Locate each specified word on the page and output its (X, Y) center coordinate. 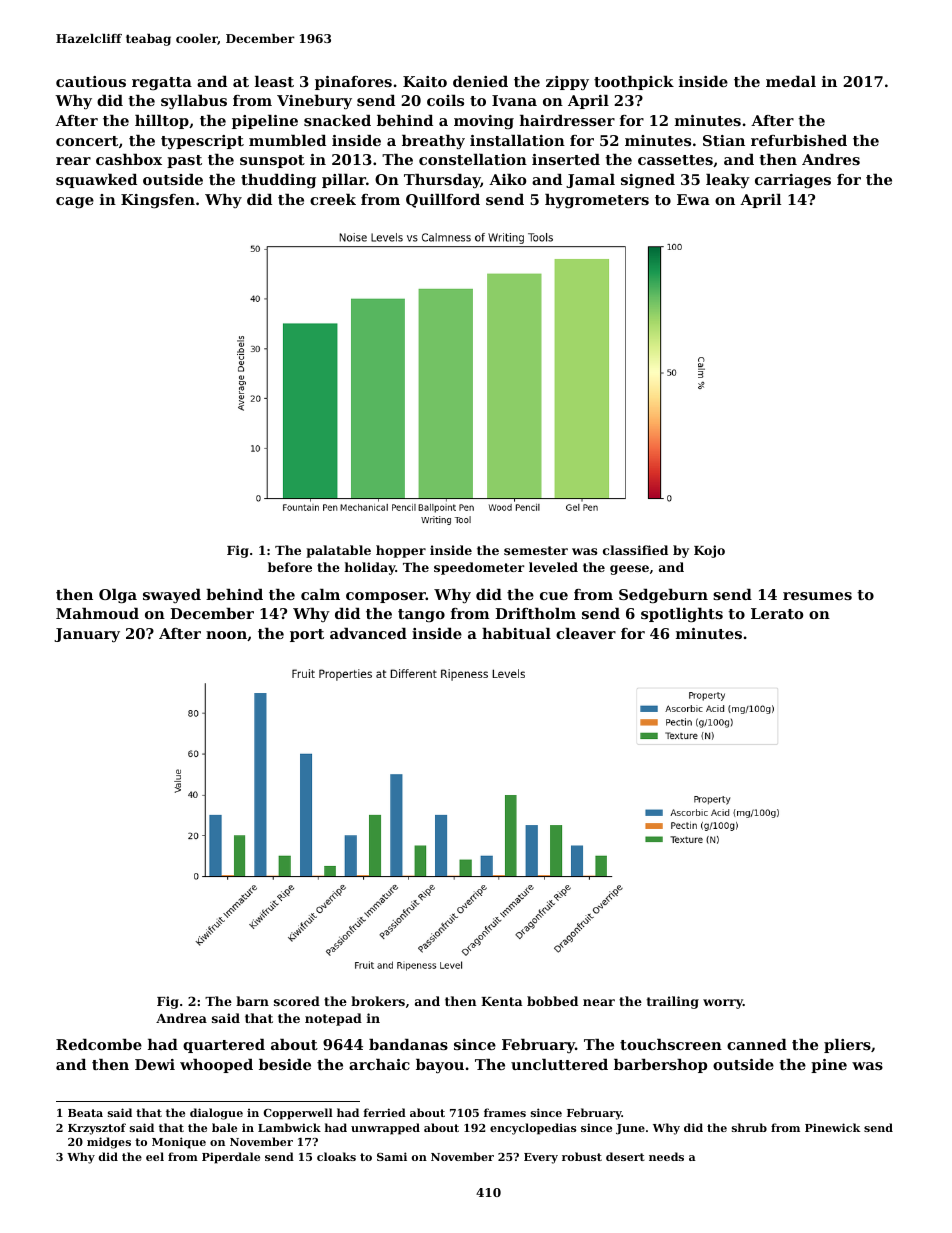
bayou (440, 1066)
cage (75, 203)
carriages (793, 181)
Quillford (443, 201)
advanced (368, 633)
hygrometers (597, 201)
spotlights (682, 615)
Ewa (693, 199)
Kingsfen (158, 201)
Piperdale (231, 1158)
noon (226, 635)
